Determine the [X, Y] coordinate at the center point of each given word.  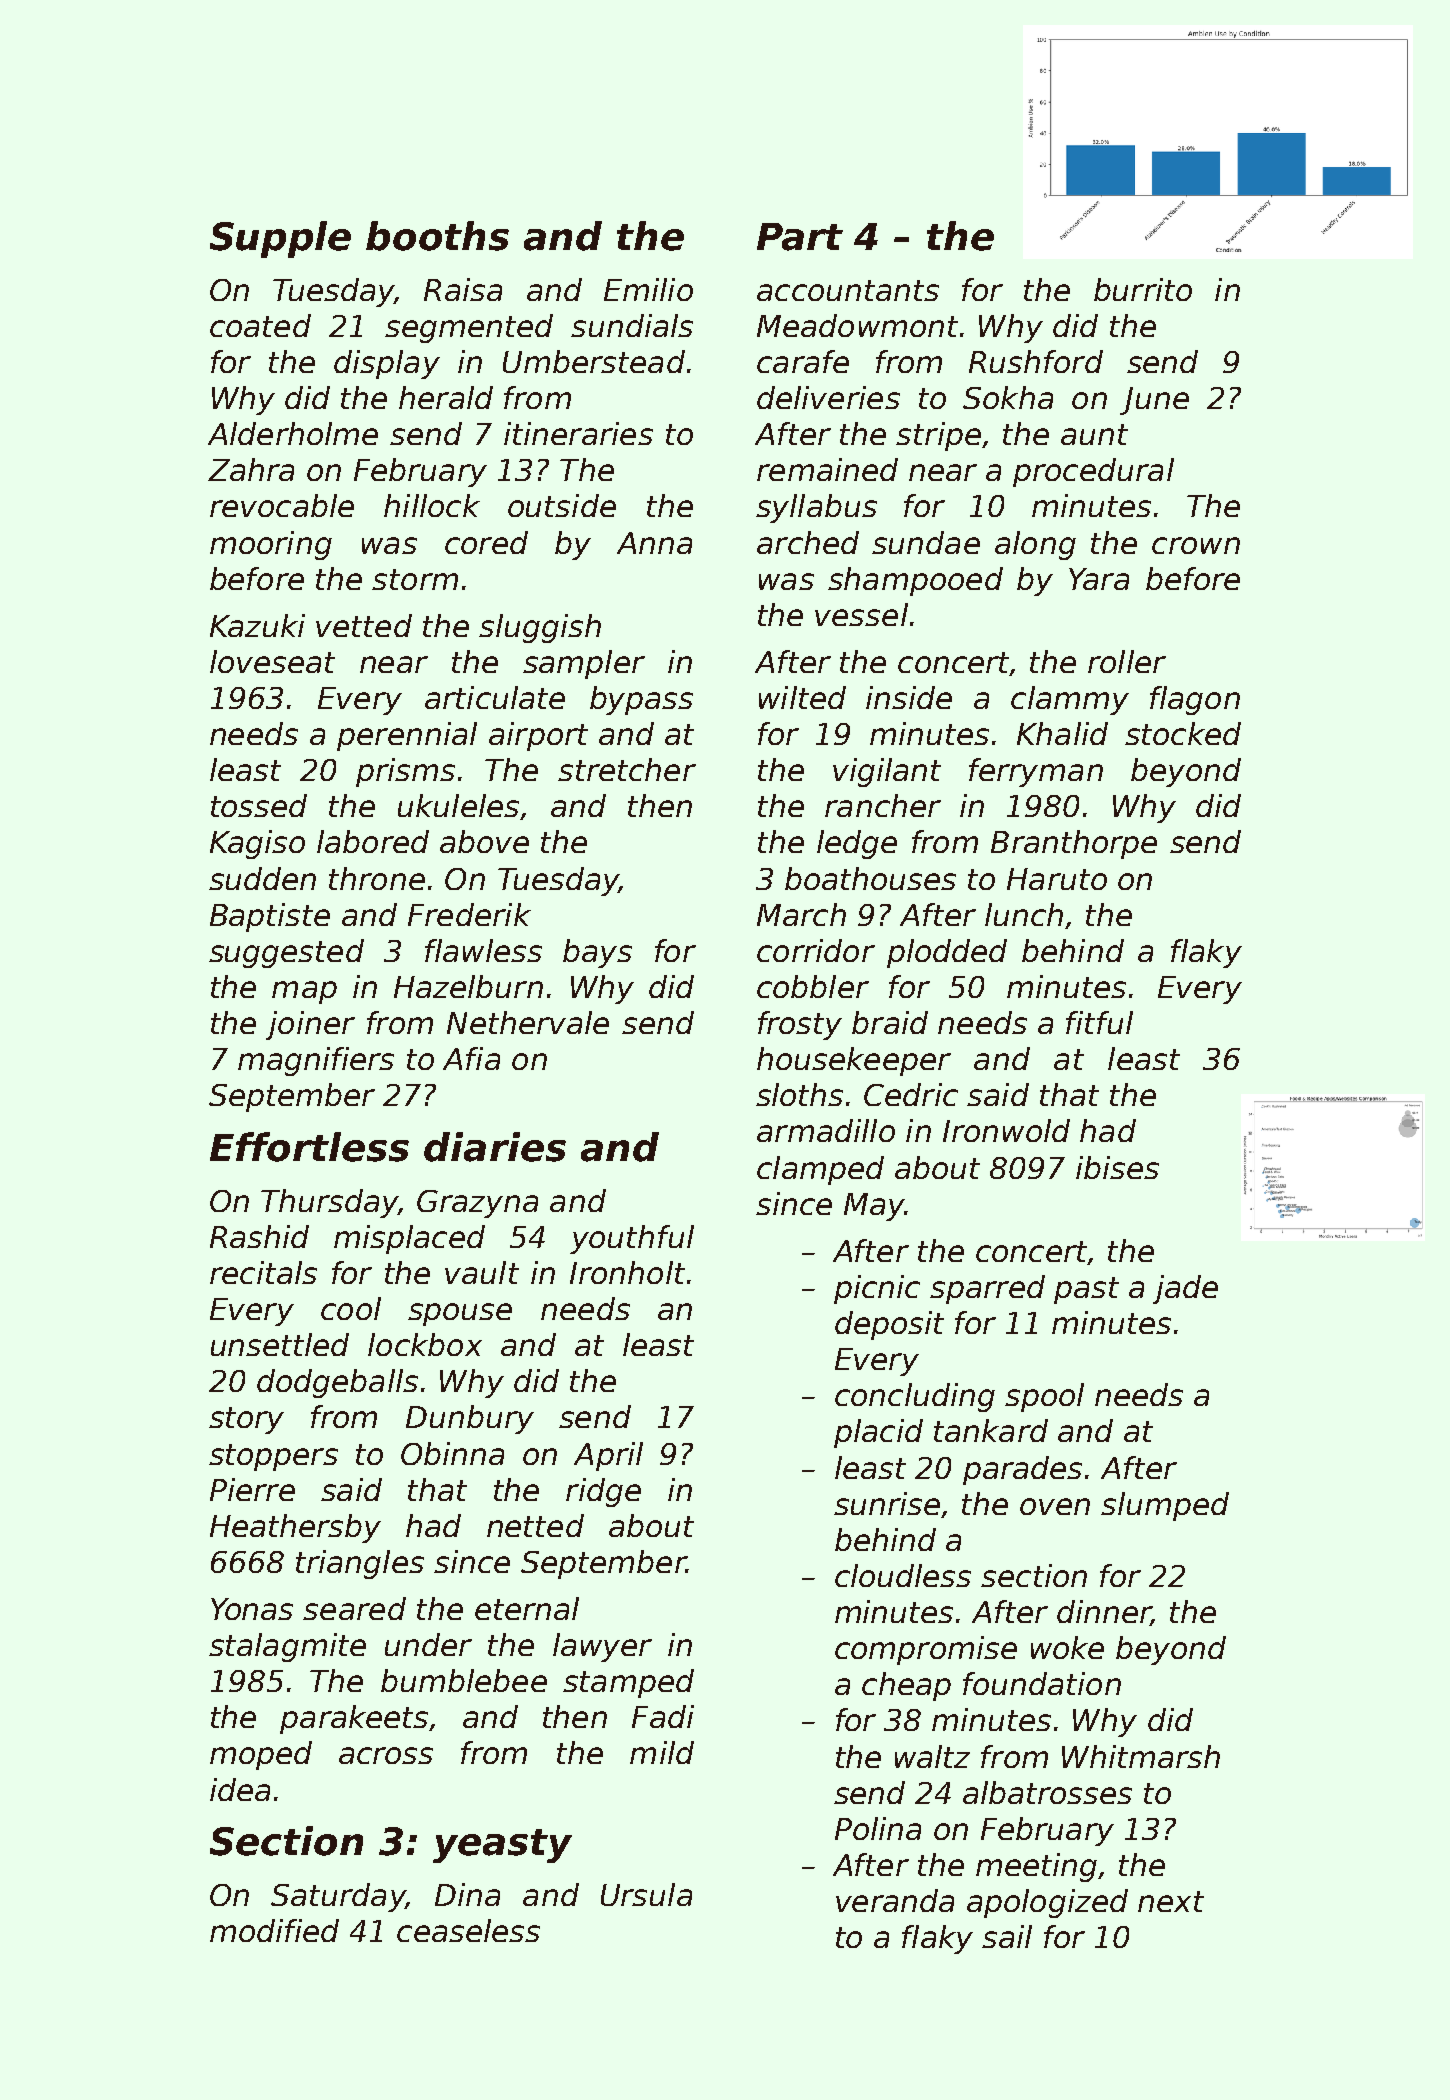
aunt [1094, 434]
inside [909, 697]
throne [377, 878]
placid [878, 1433]
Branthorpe [1074, 844]
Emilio [648, 289]
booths [437, 236]
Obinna [452, 1453]
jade [1185, 1289]
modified [274, 1930]
